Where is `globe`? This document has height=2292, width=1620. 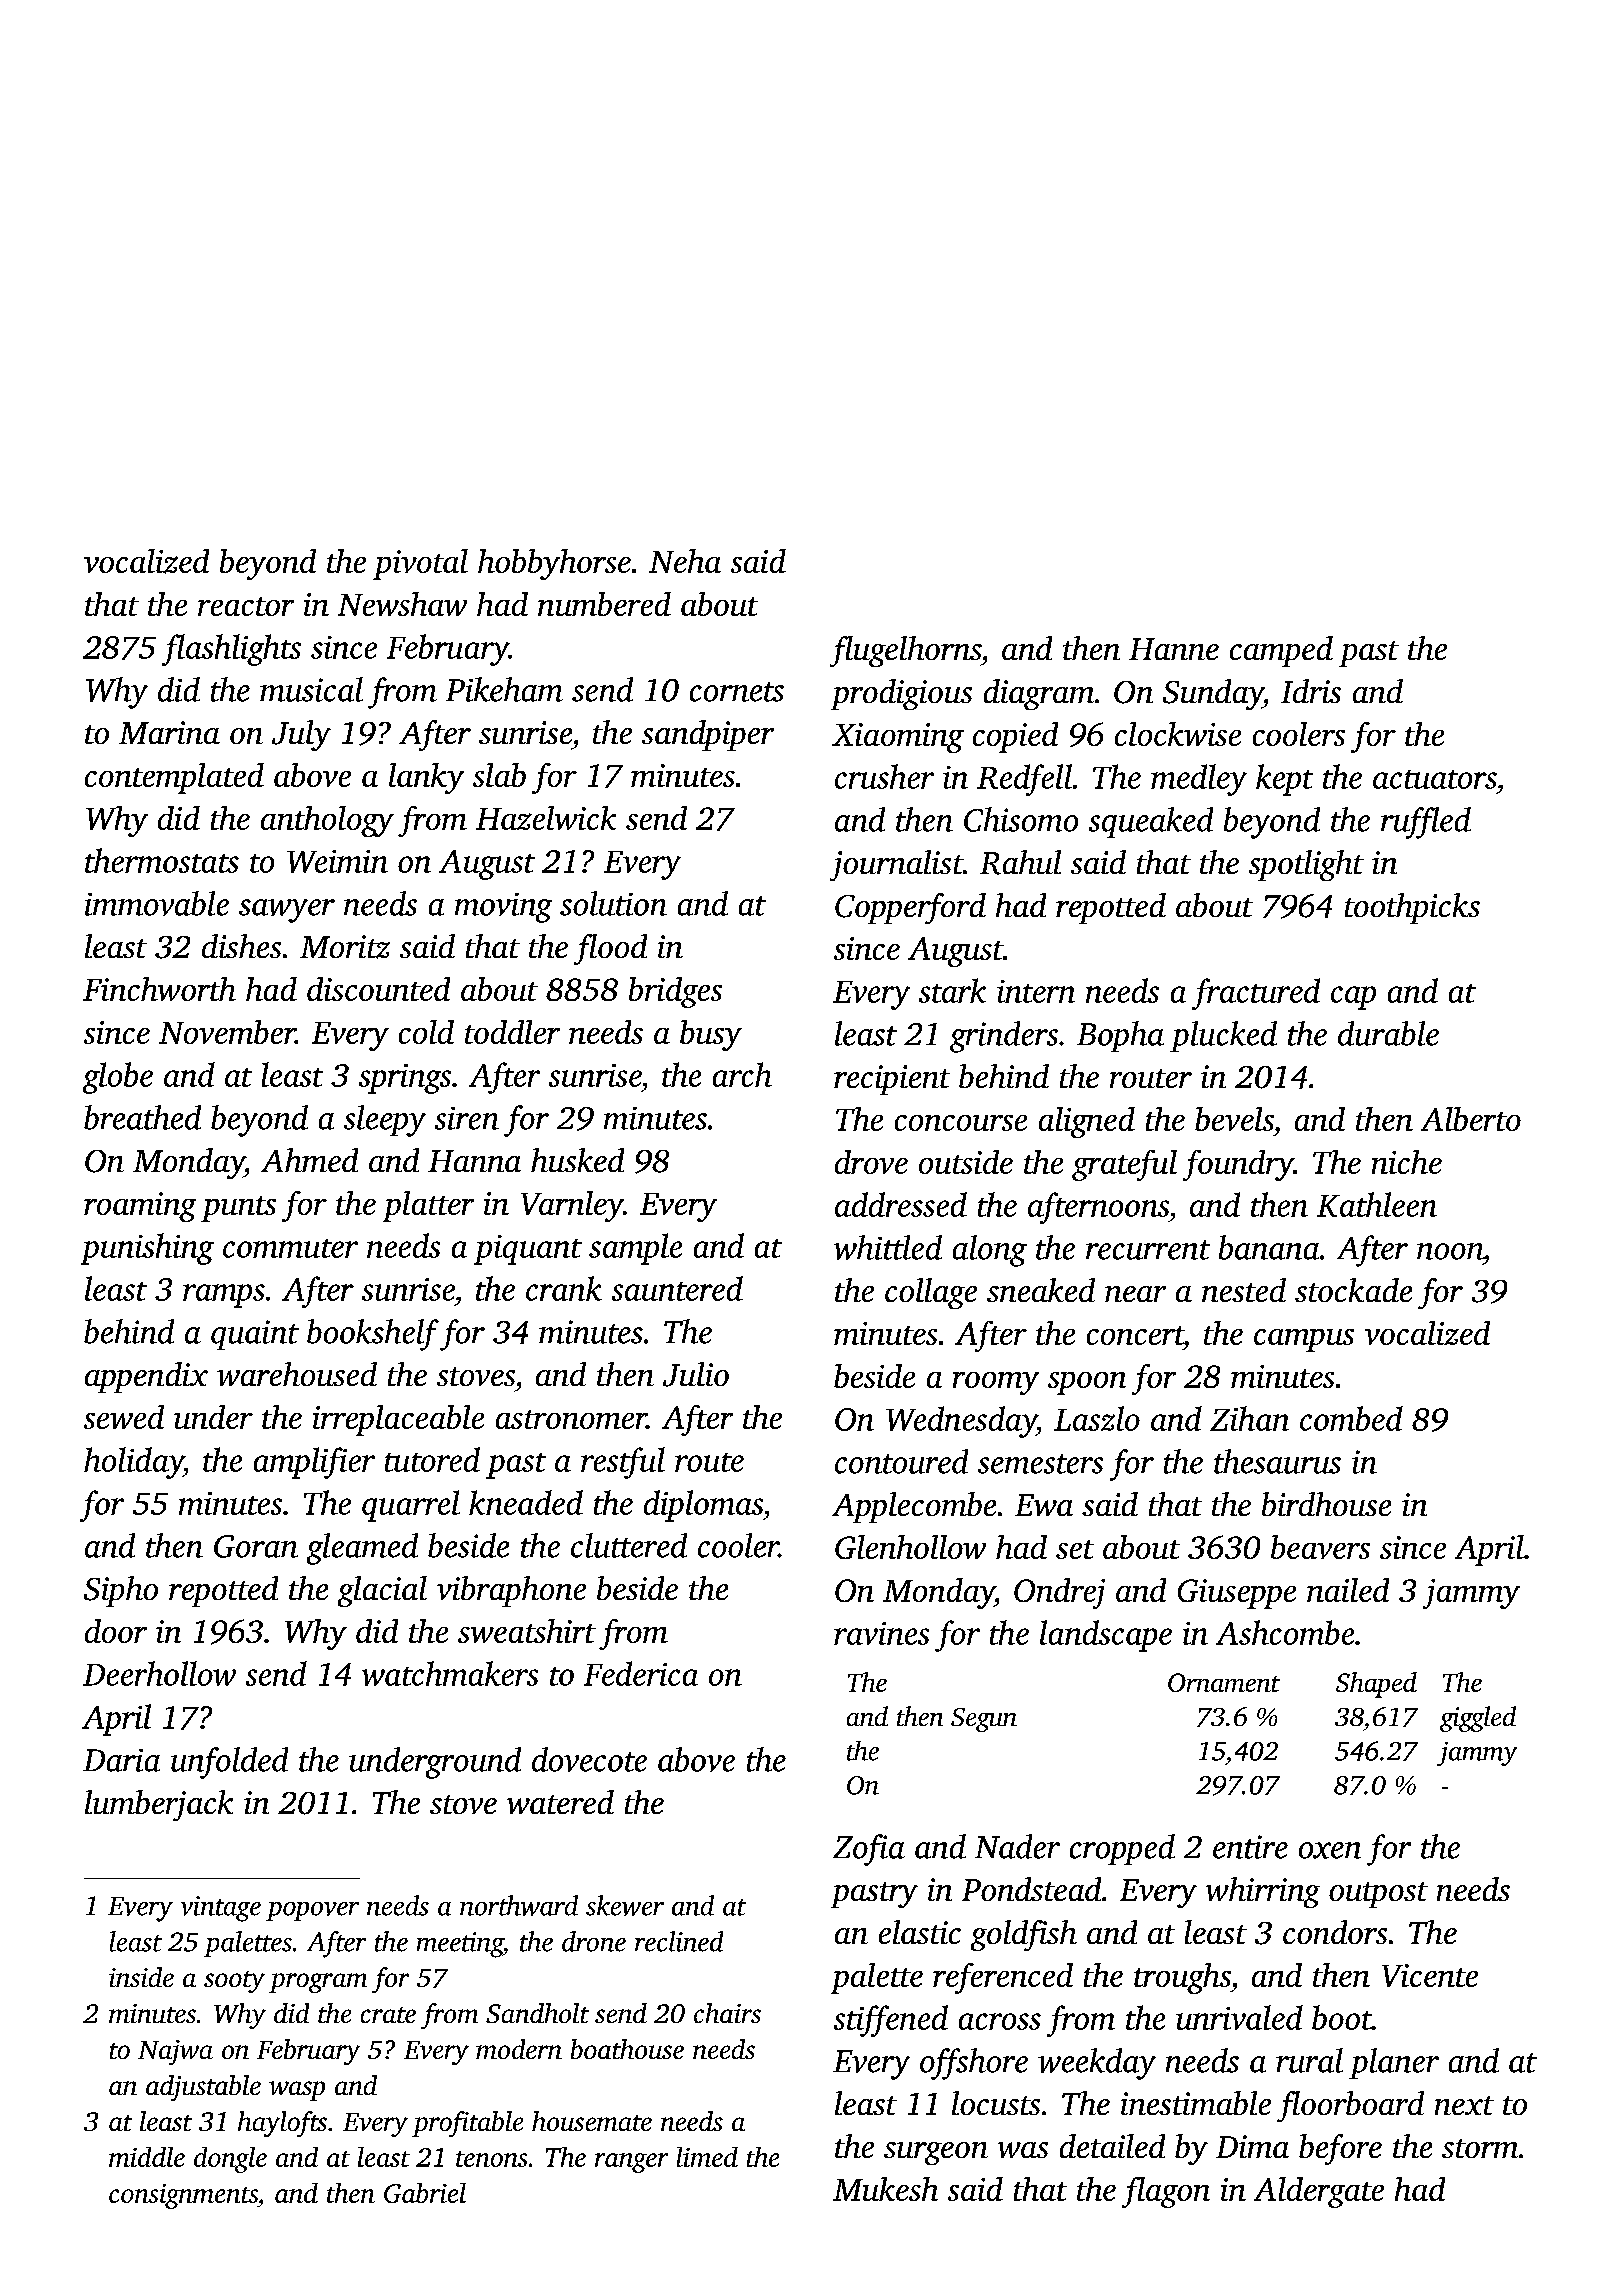 globe is located at coordinates (118, 1078).
